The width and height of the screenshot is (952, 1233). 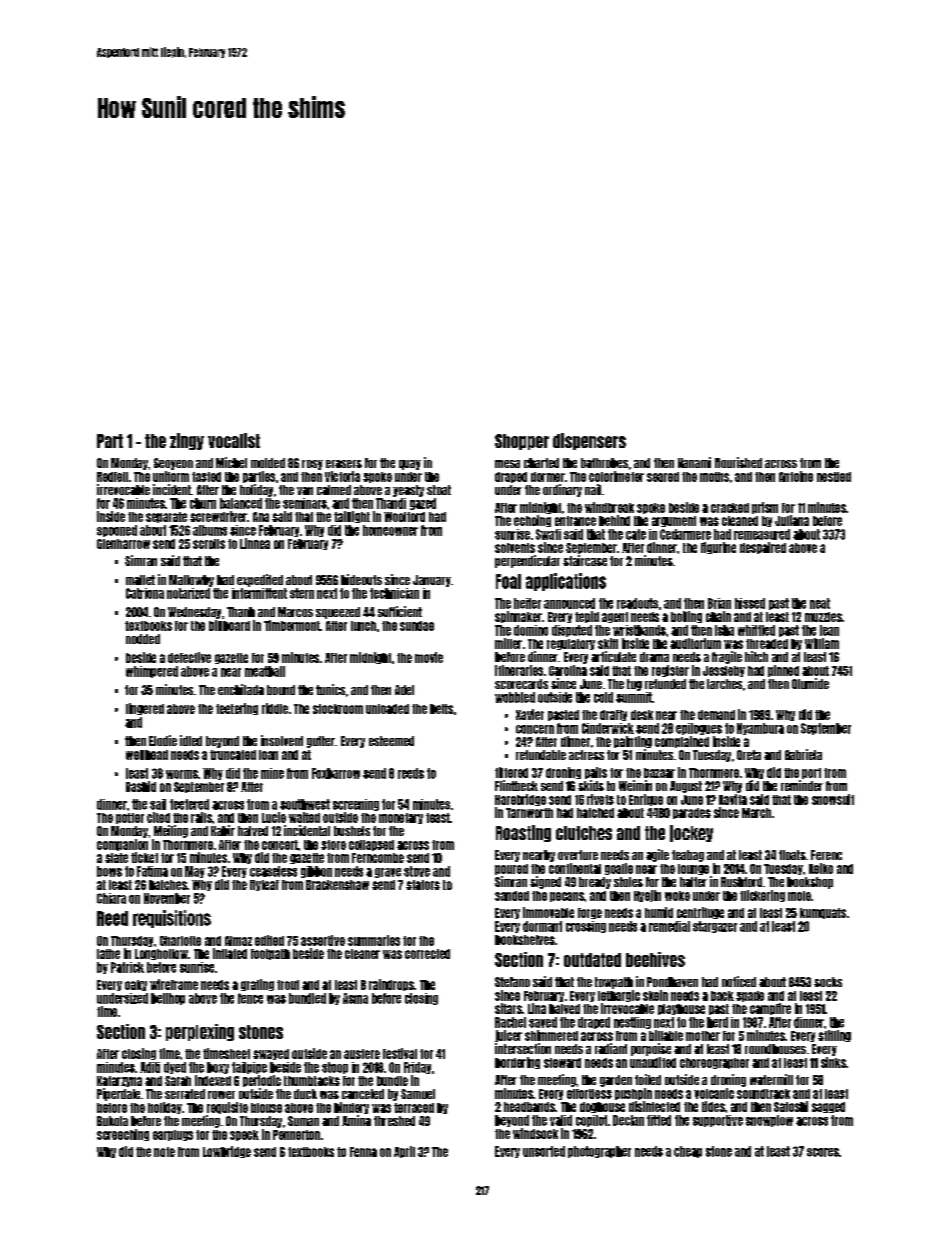 I want to click on poured, so click(x=511, y=869).
